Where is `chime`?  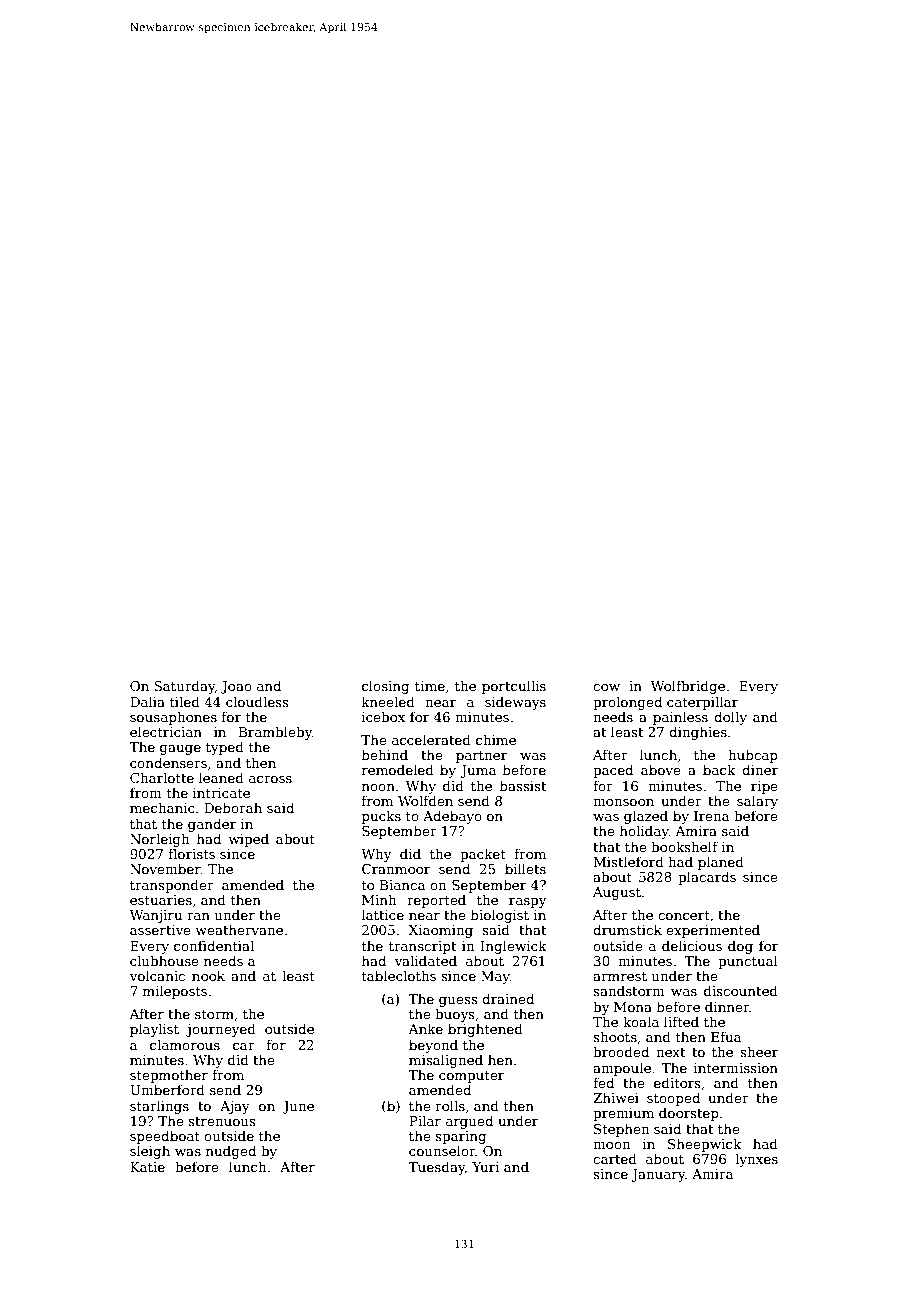
chime is located at coordinates (496, 739).
